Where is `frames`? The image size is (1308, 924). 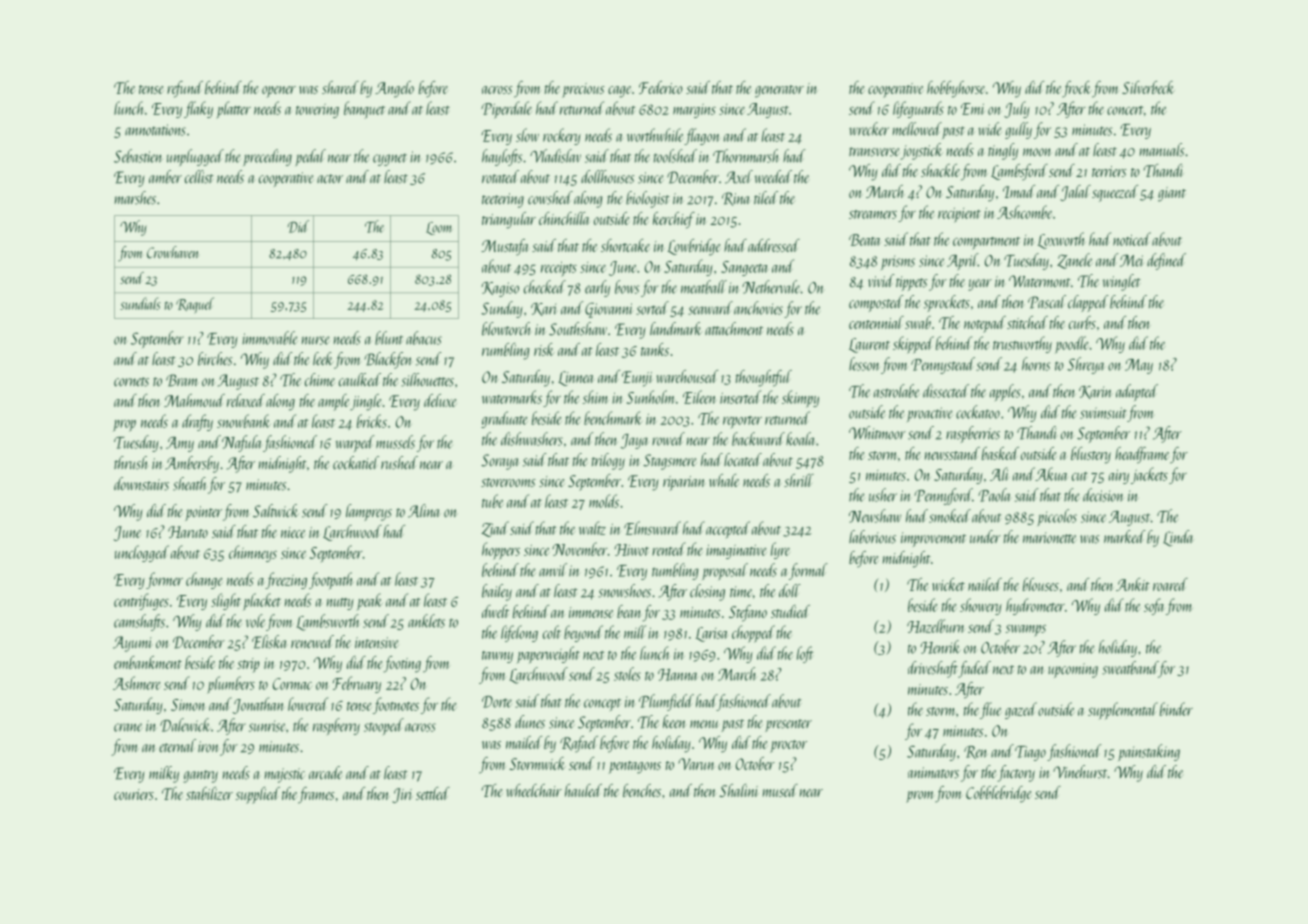
frames is located at coordinates (316, 795).
